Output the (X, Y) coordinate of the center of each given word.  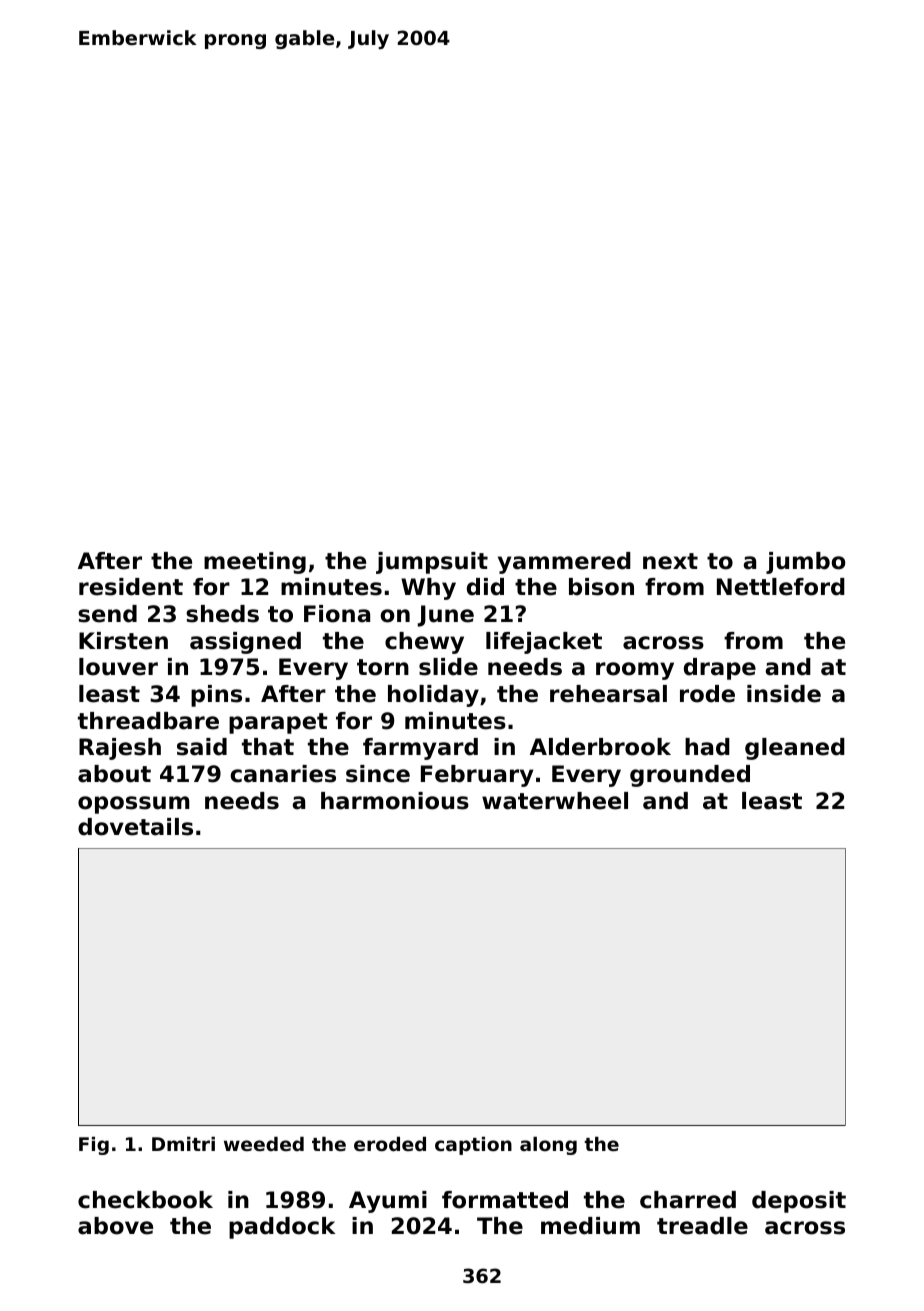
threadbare (148, 721)
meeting (255, 563)
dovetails (135, 827)
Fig (94, 1146)
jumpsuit (432, 563)
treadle (702, 1226)
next (670, 561)
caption (473, 1146)
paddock (282, 1228)
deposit (799, 1202)
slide (448, 667)
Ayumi (388, 1202)
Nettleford (781, 587)
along (548, 1146)
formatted (505, 1200)
